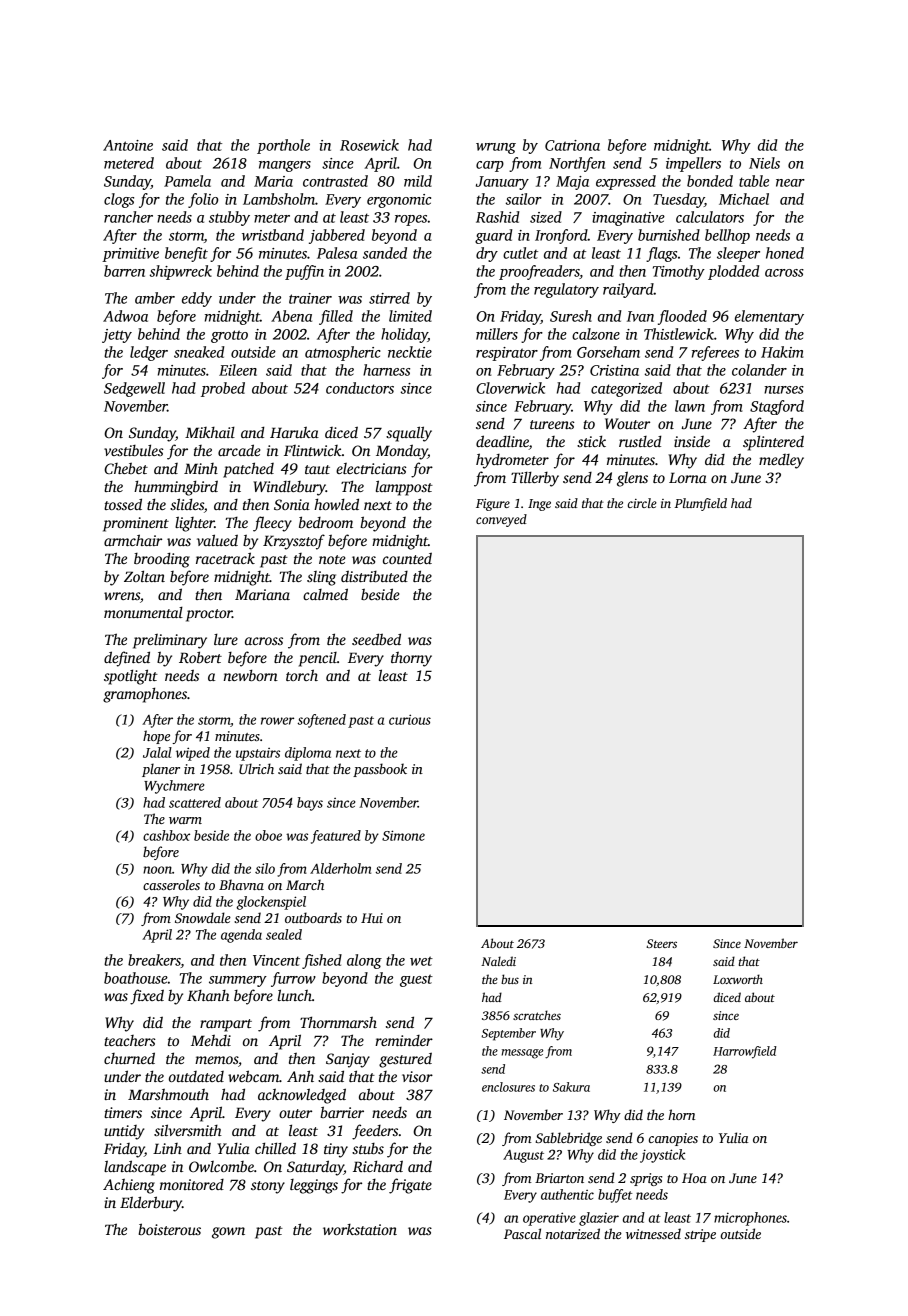 The height and width of the screenshot is (1316, 908). I want to click on Naledi, so click(498, 961).
